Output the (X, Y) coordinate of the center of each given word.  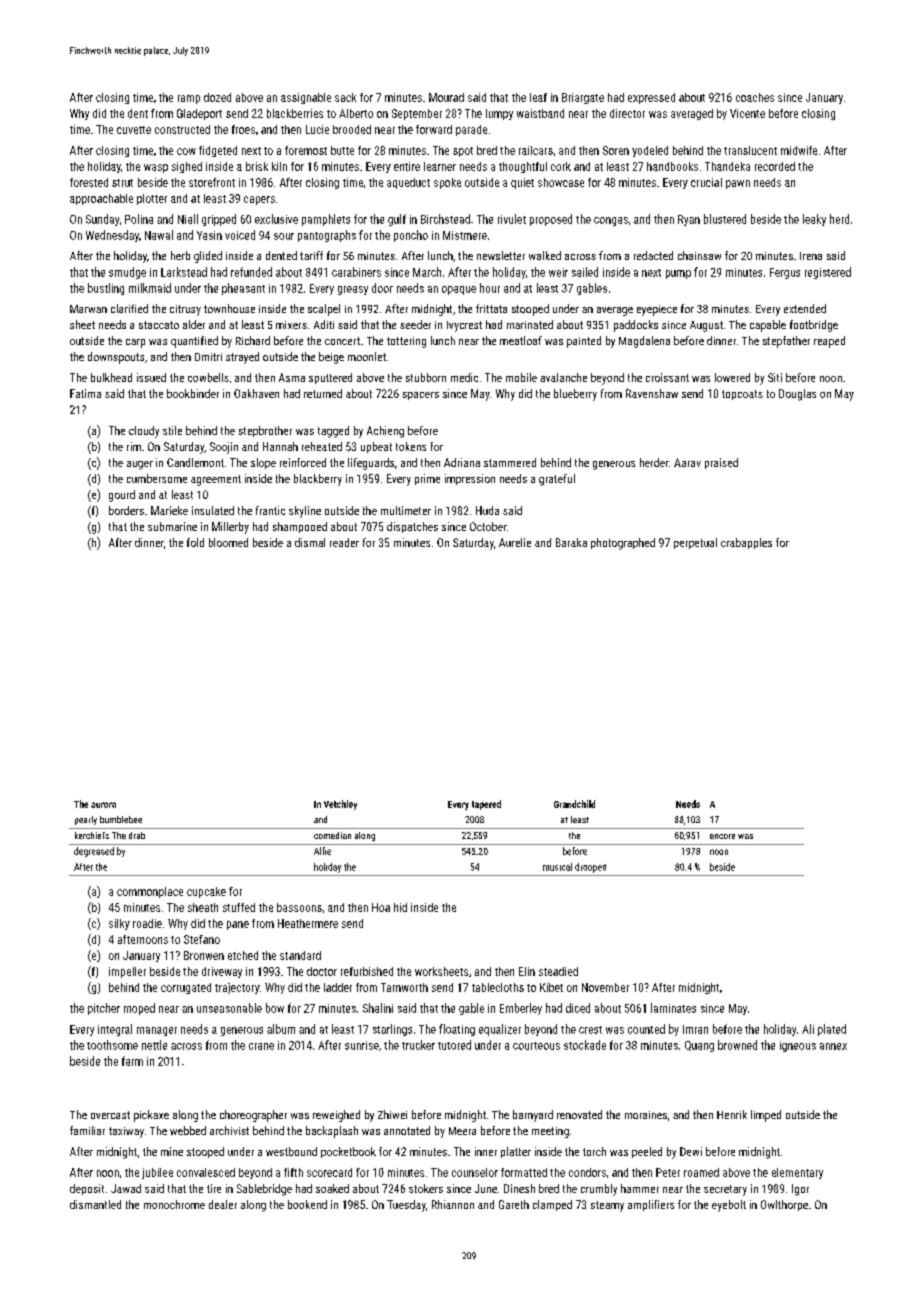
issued (151, 377)
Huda (487, 510)
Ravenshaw (652, 393)
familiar (87, 1130)
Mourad (446, 97)
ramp (189, 99)
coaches (755, 97)
